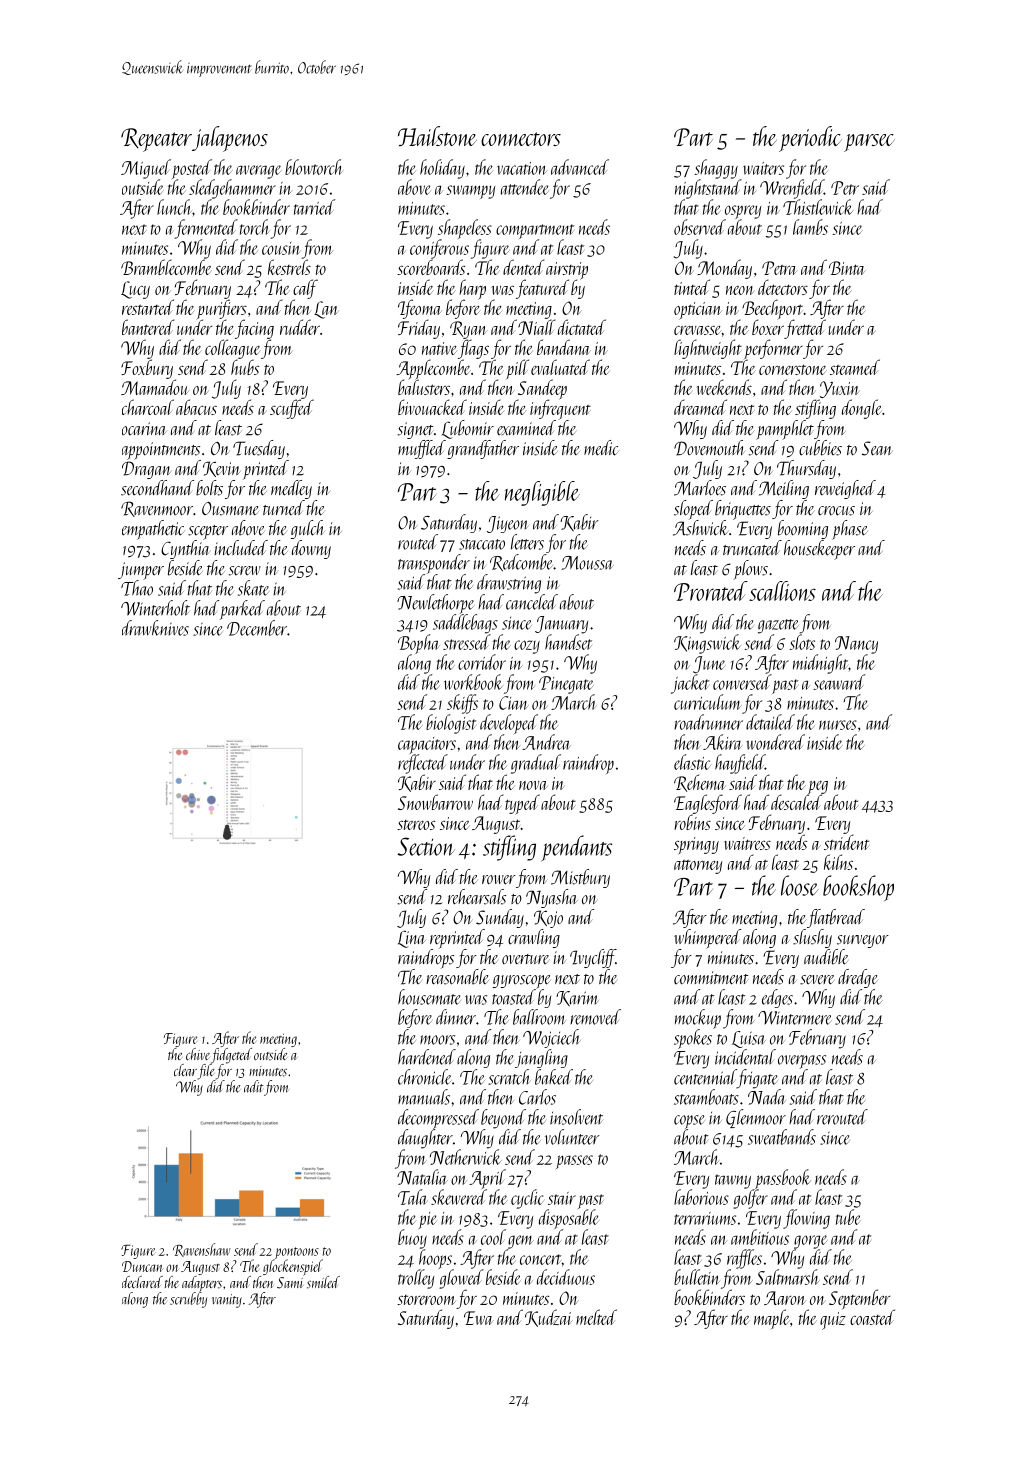 This document has height=1475, width=1018. I want to click on connectors, so click(521, 139).
